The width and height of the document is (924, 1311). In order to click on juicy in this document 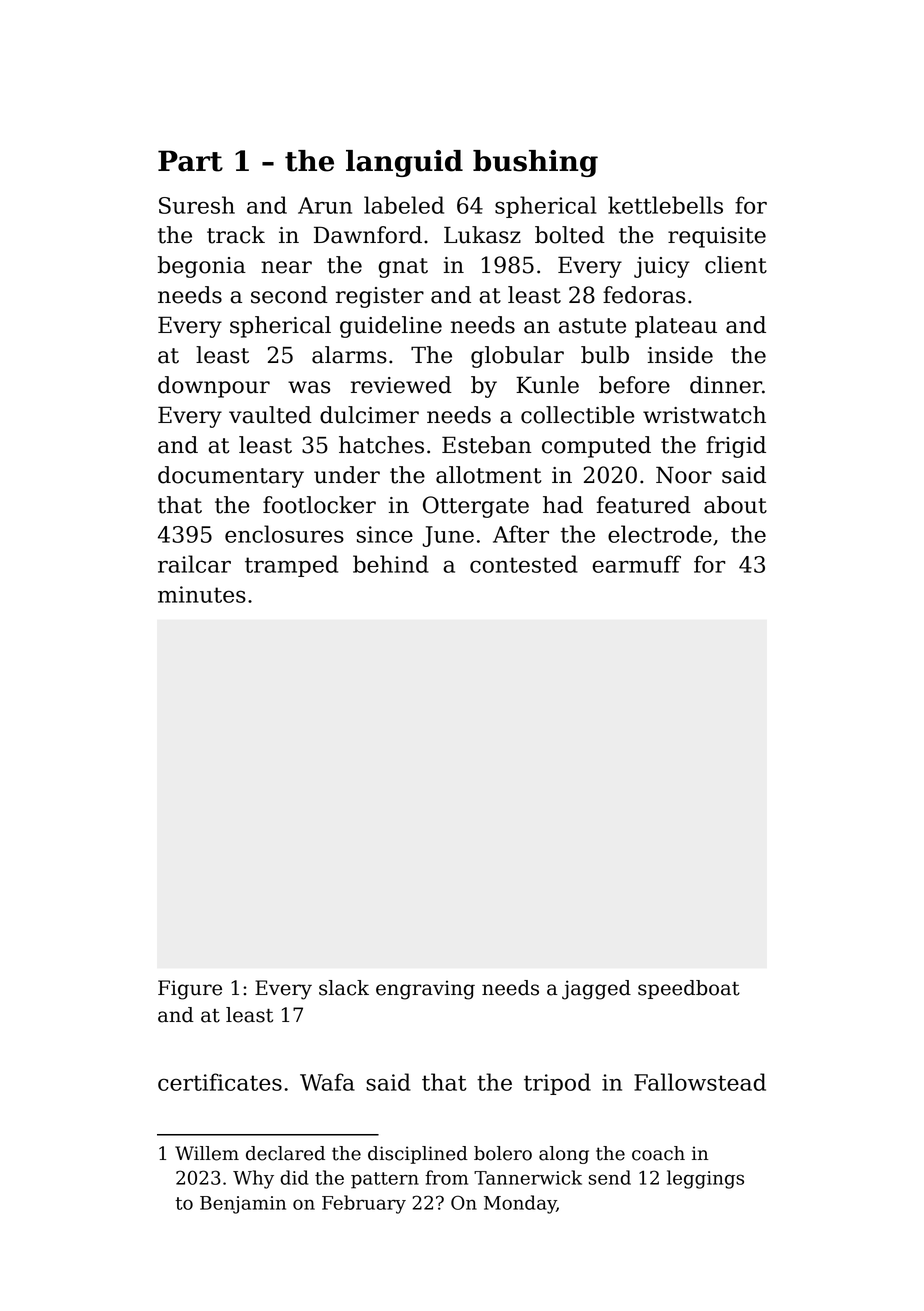, I will do `click(662, 267)`.
